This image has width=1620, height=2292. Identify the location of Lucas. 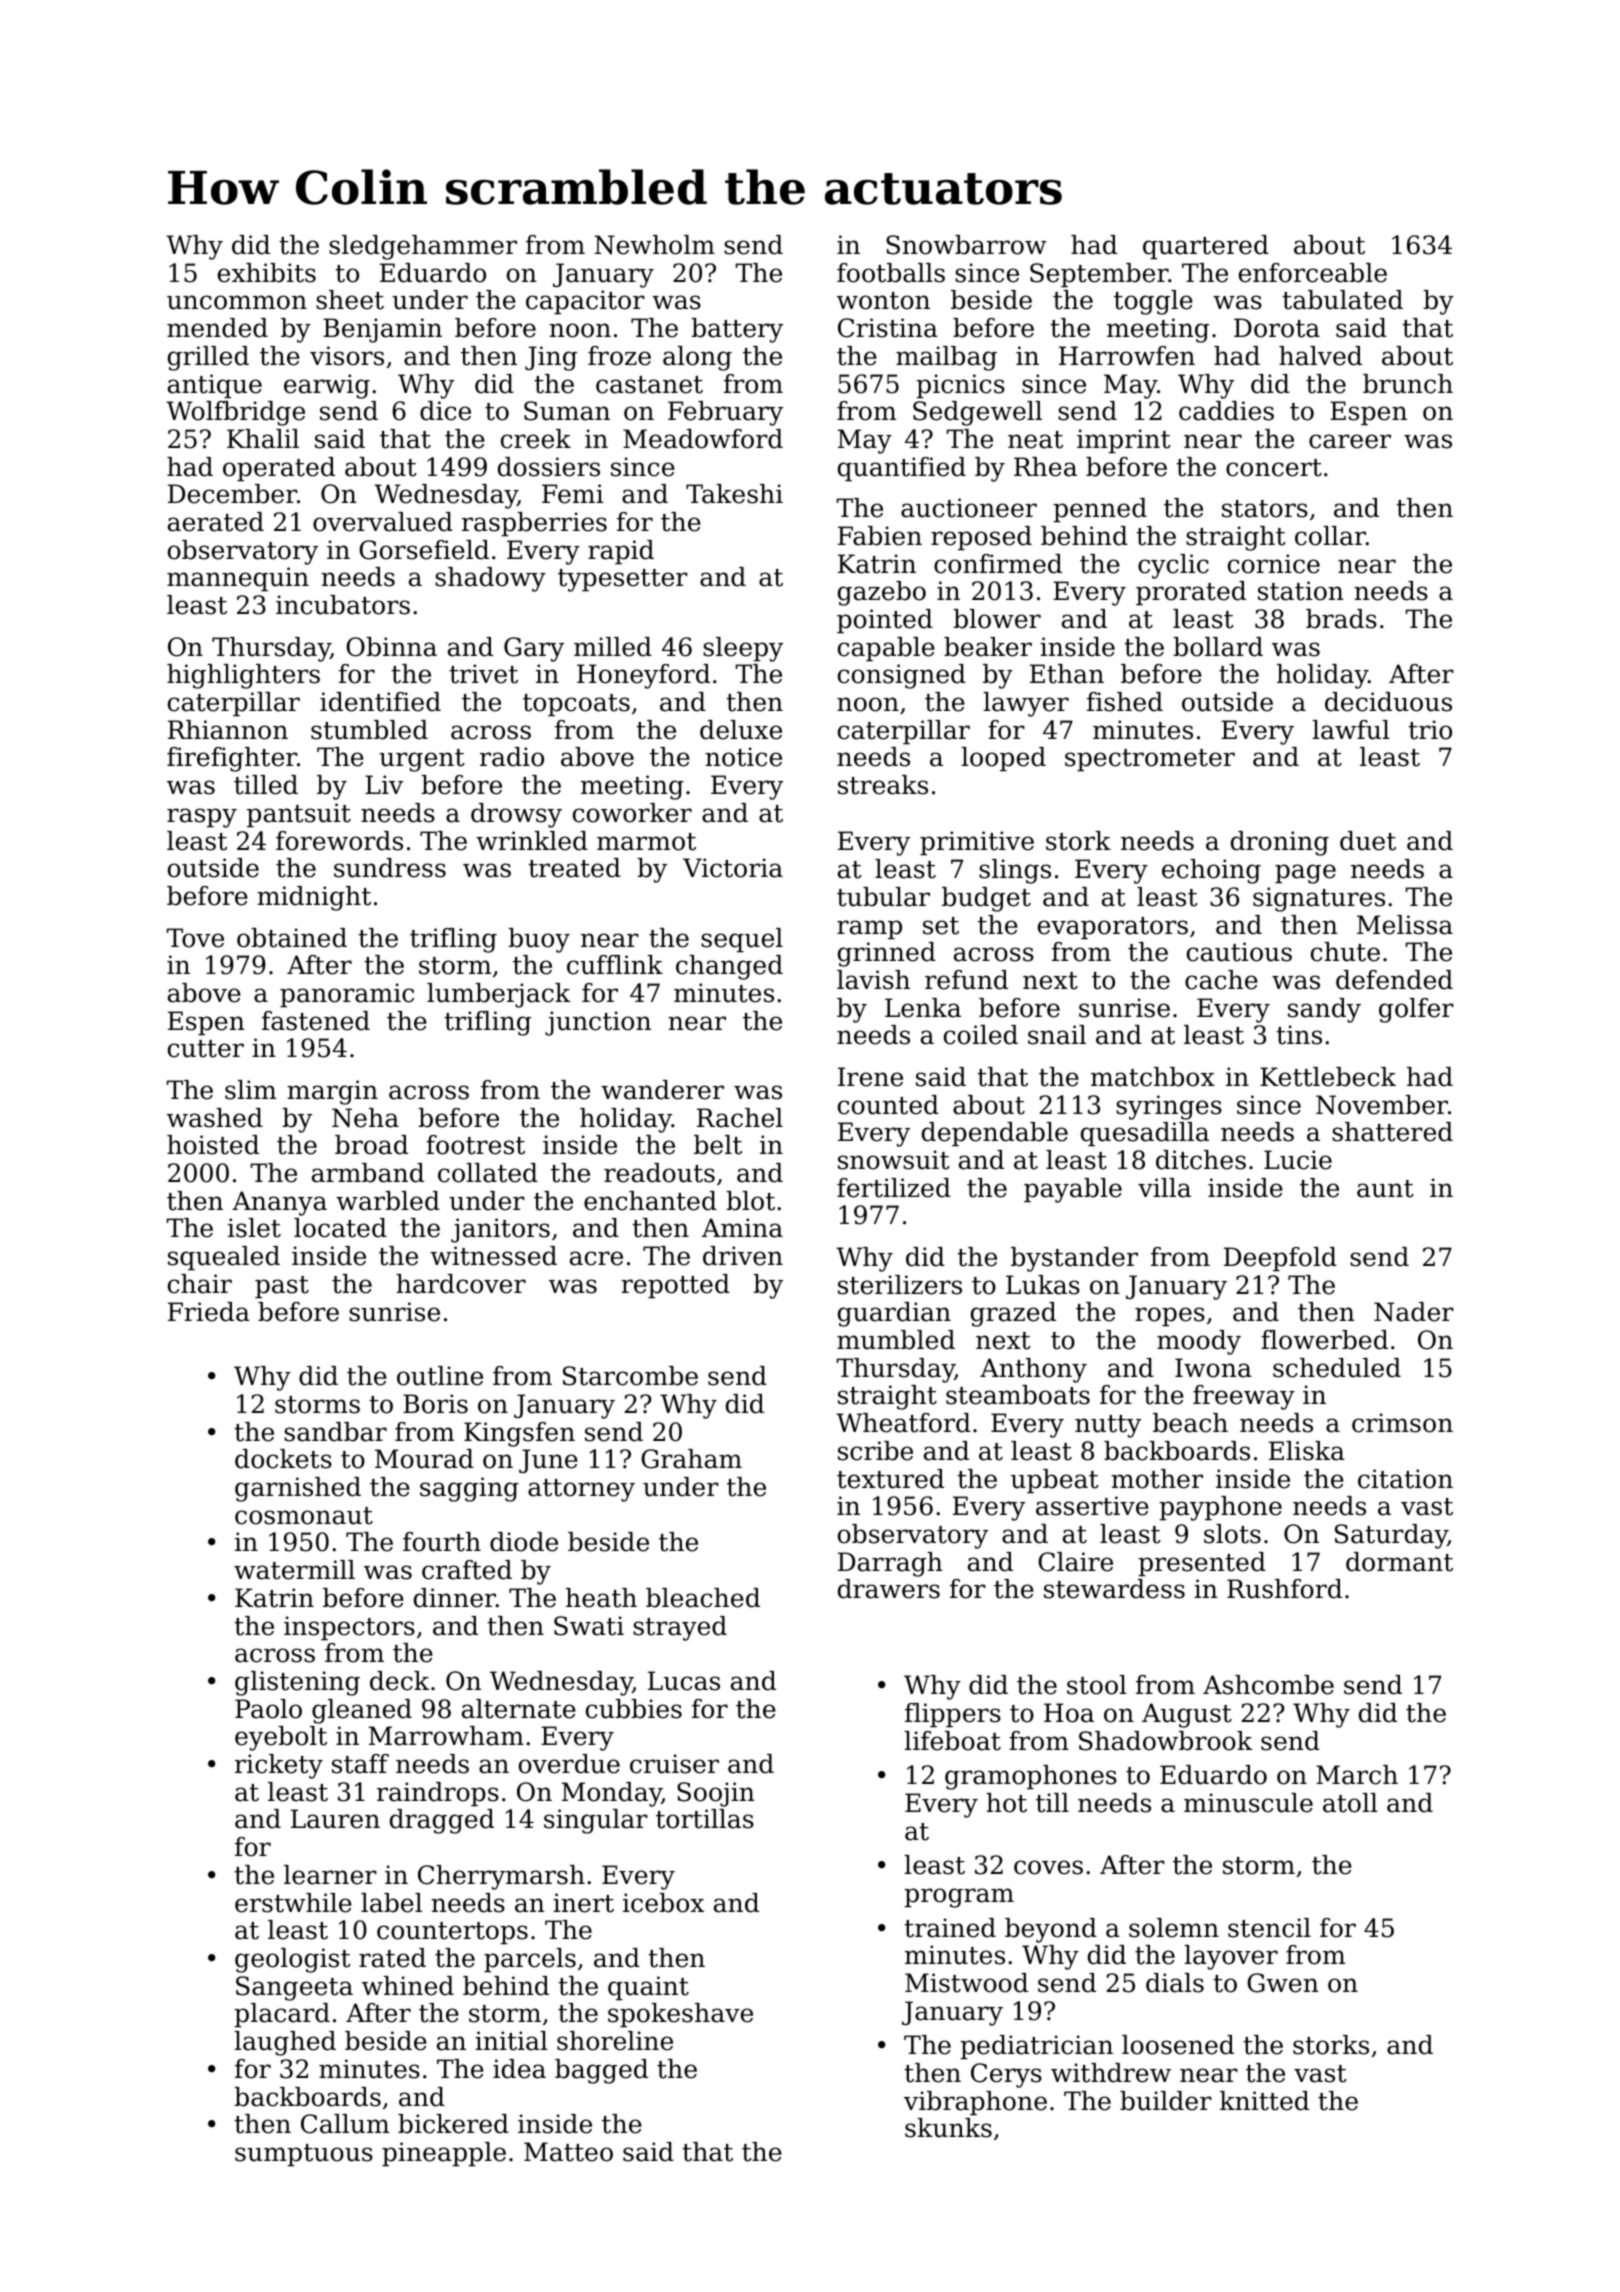
(684, 1681).
